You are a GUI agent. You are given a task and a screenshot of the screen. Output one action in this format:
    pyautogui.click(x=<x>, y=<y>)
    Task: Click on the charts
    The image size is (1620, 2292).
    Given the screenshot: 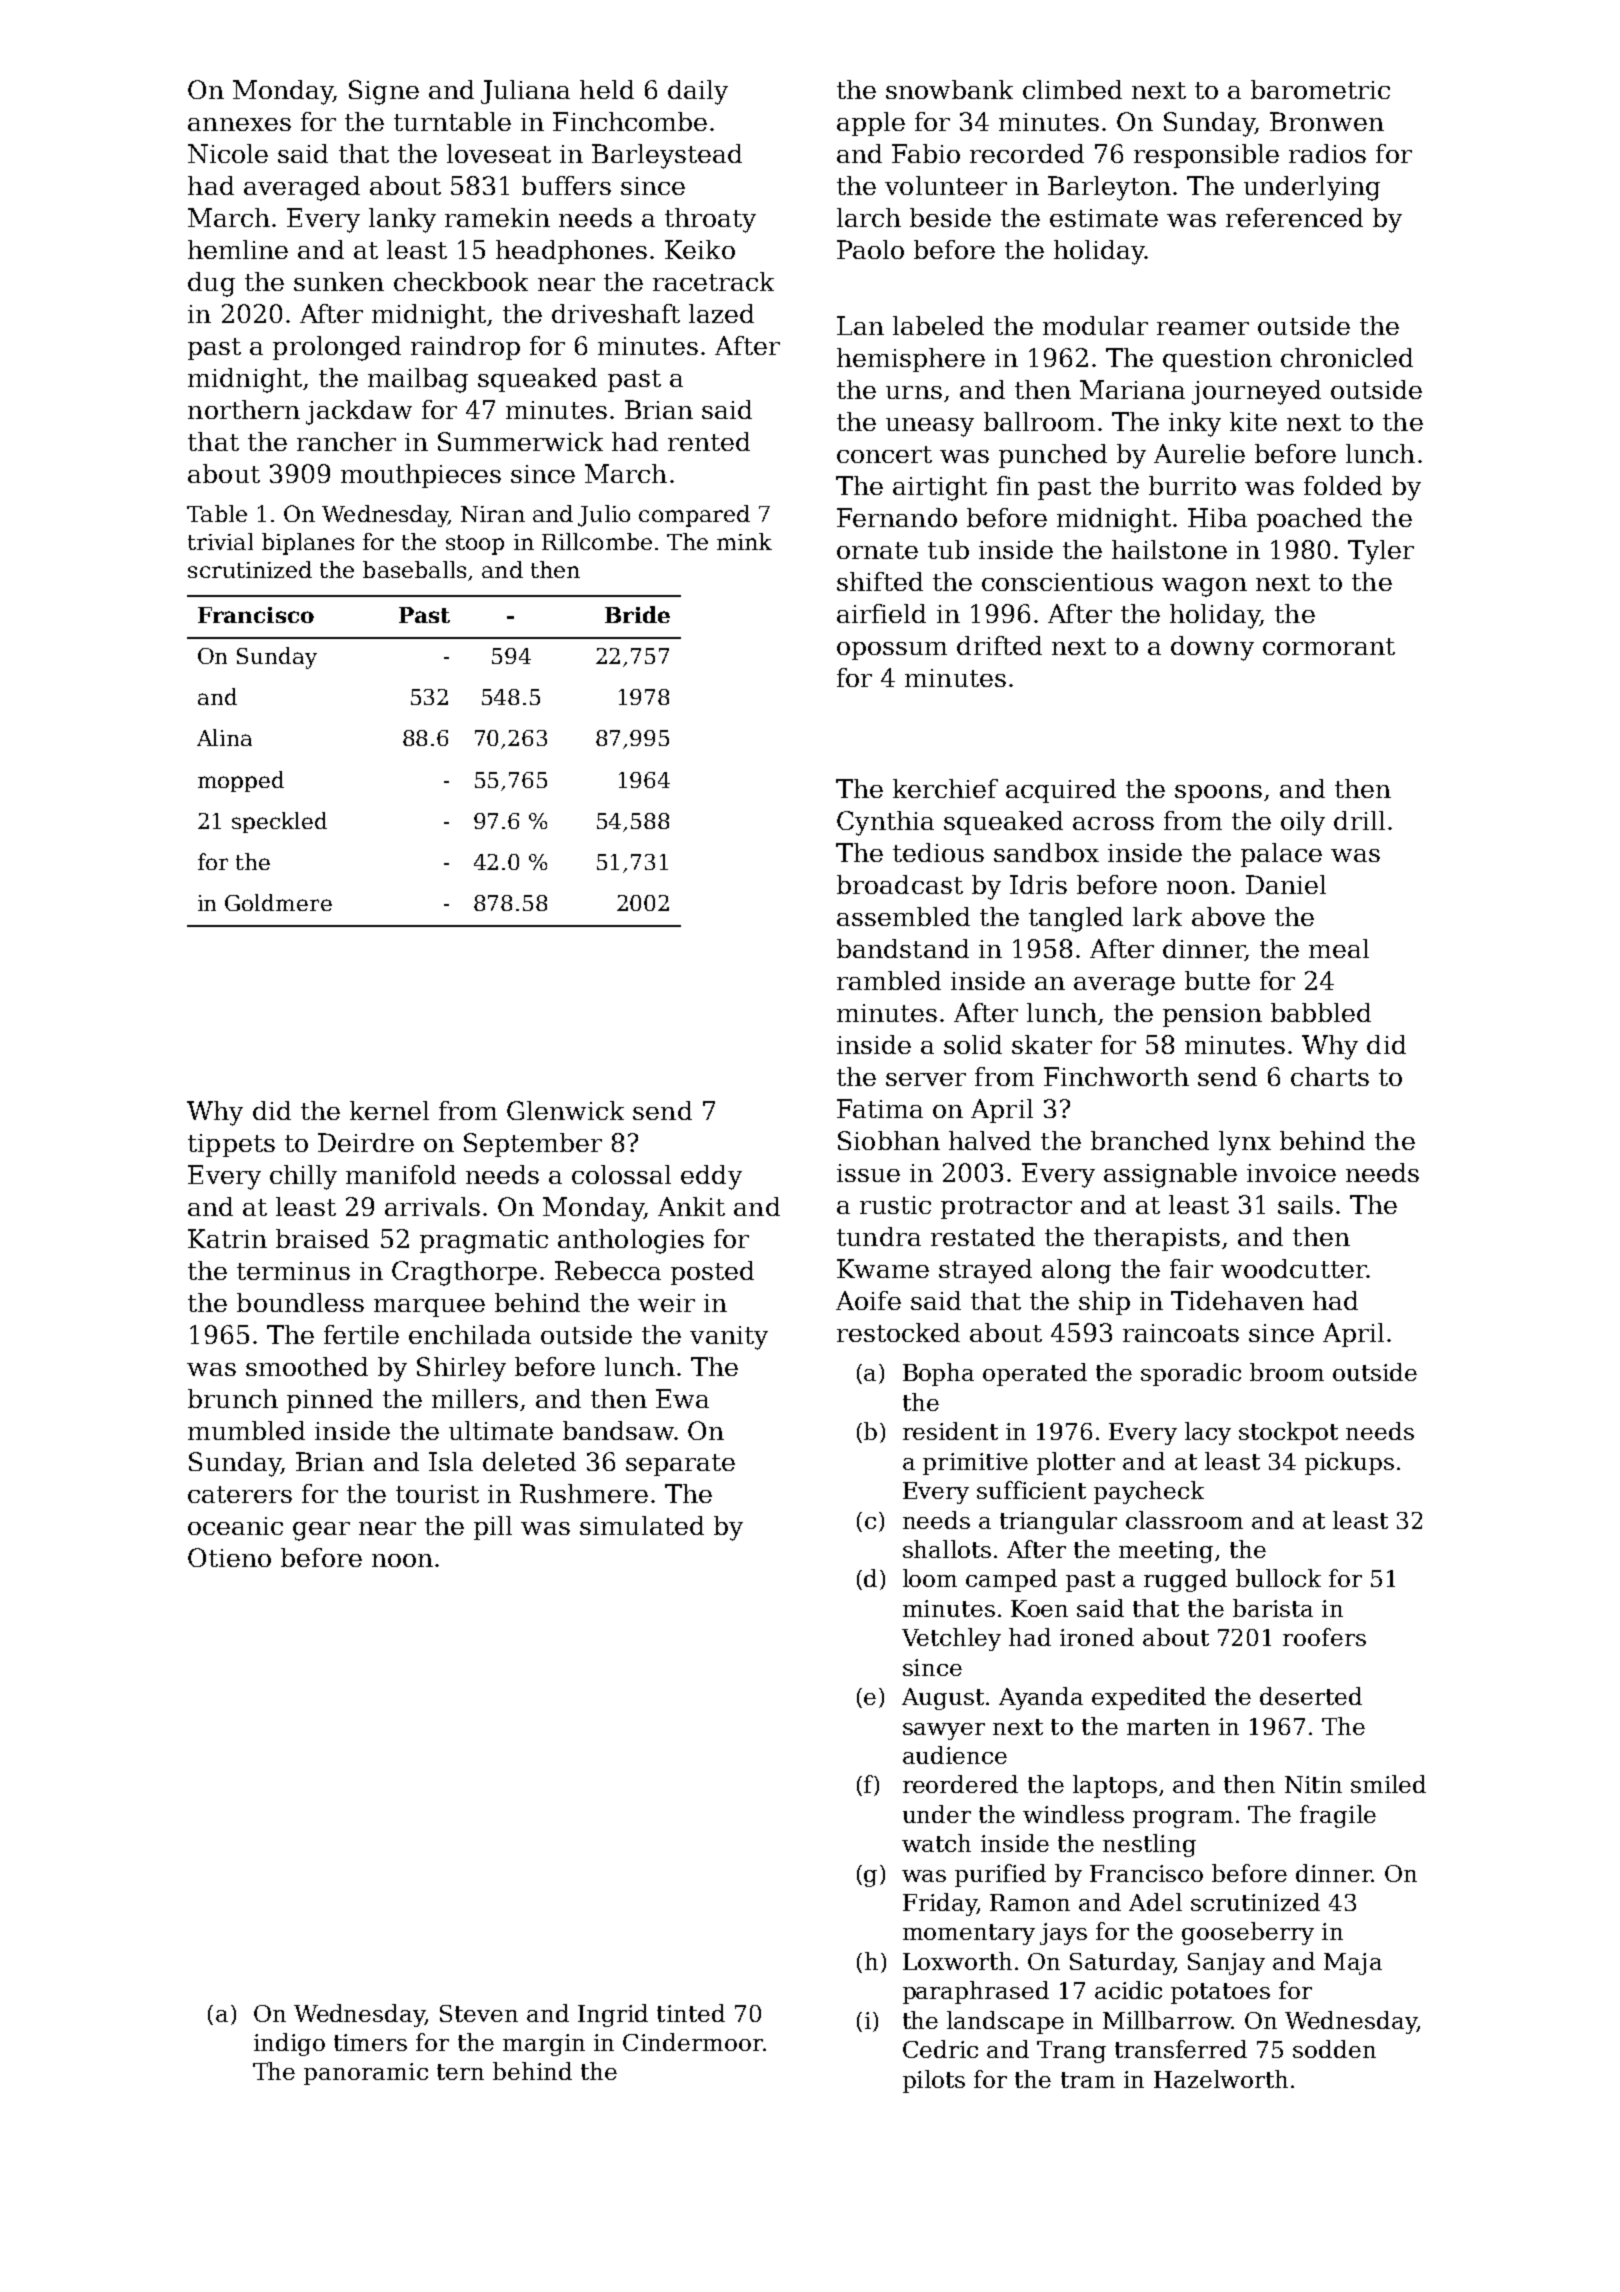 What is the action you would take?
    pyautogui.click(x=1330, y=1076)
